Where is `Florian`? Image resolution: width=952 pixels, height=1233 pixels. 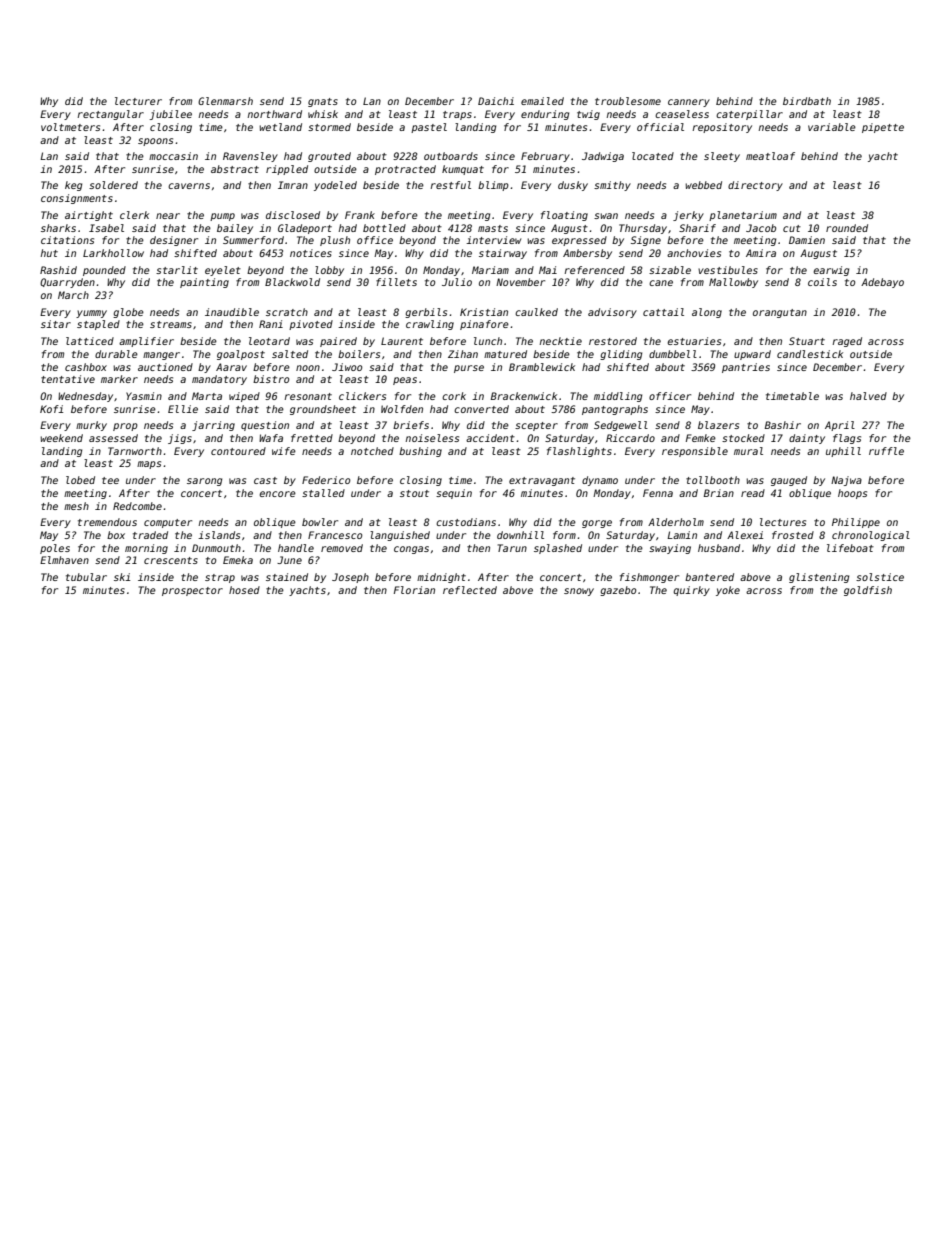
Florian is located at coordinates (414, 590).
